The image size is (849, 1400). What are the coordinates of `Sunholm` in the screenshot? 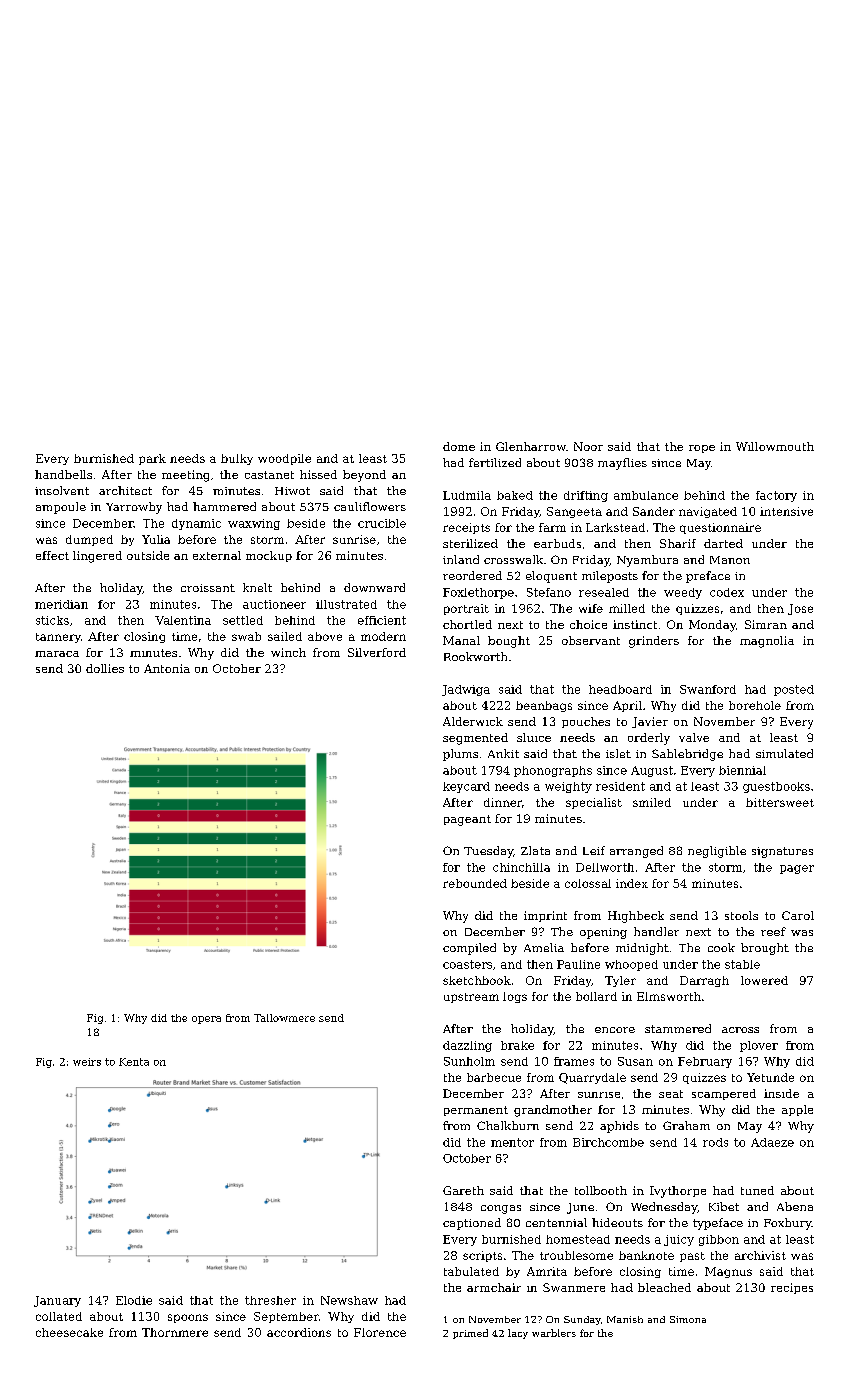 It's located at (469, 1061).
